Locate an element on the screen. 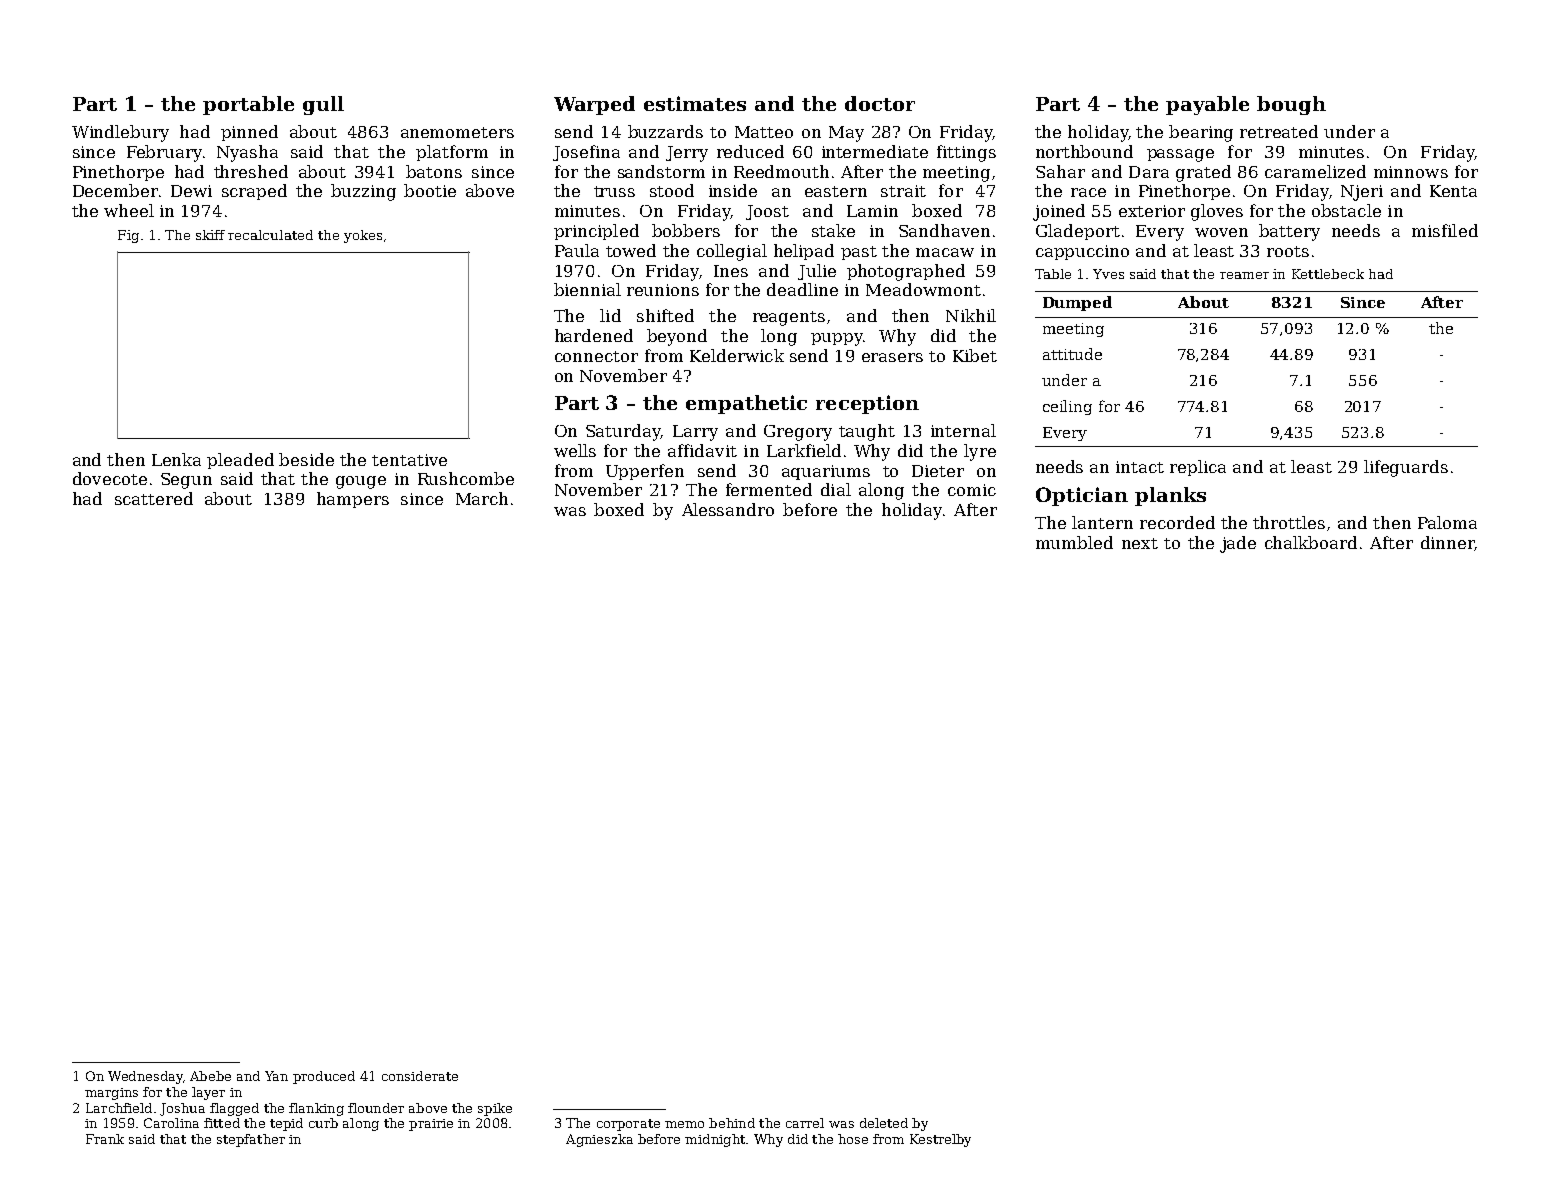  Windlebury is located at coordinates (120, 133).
